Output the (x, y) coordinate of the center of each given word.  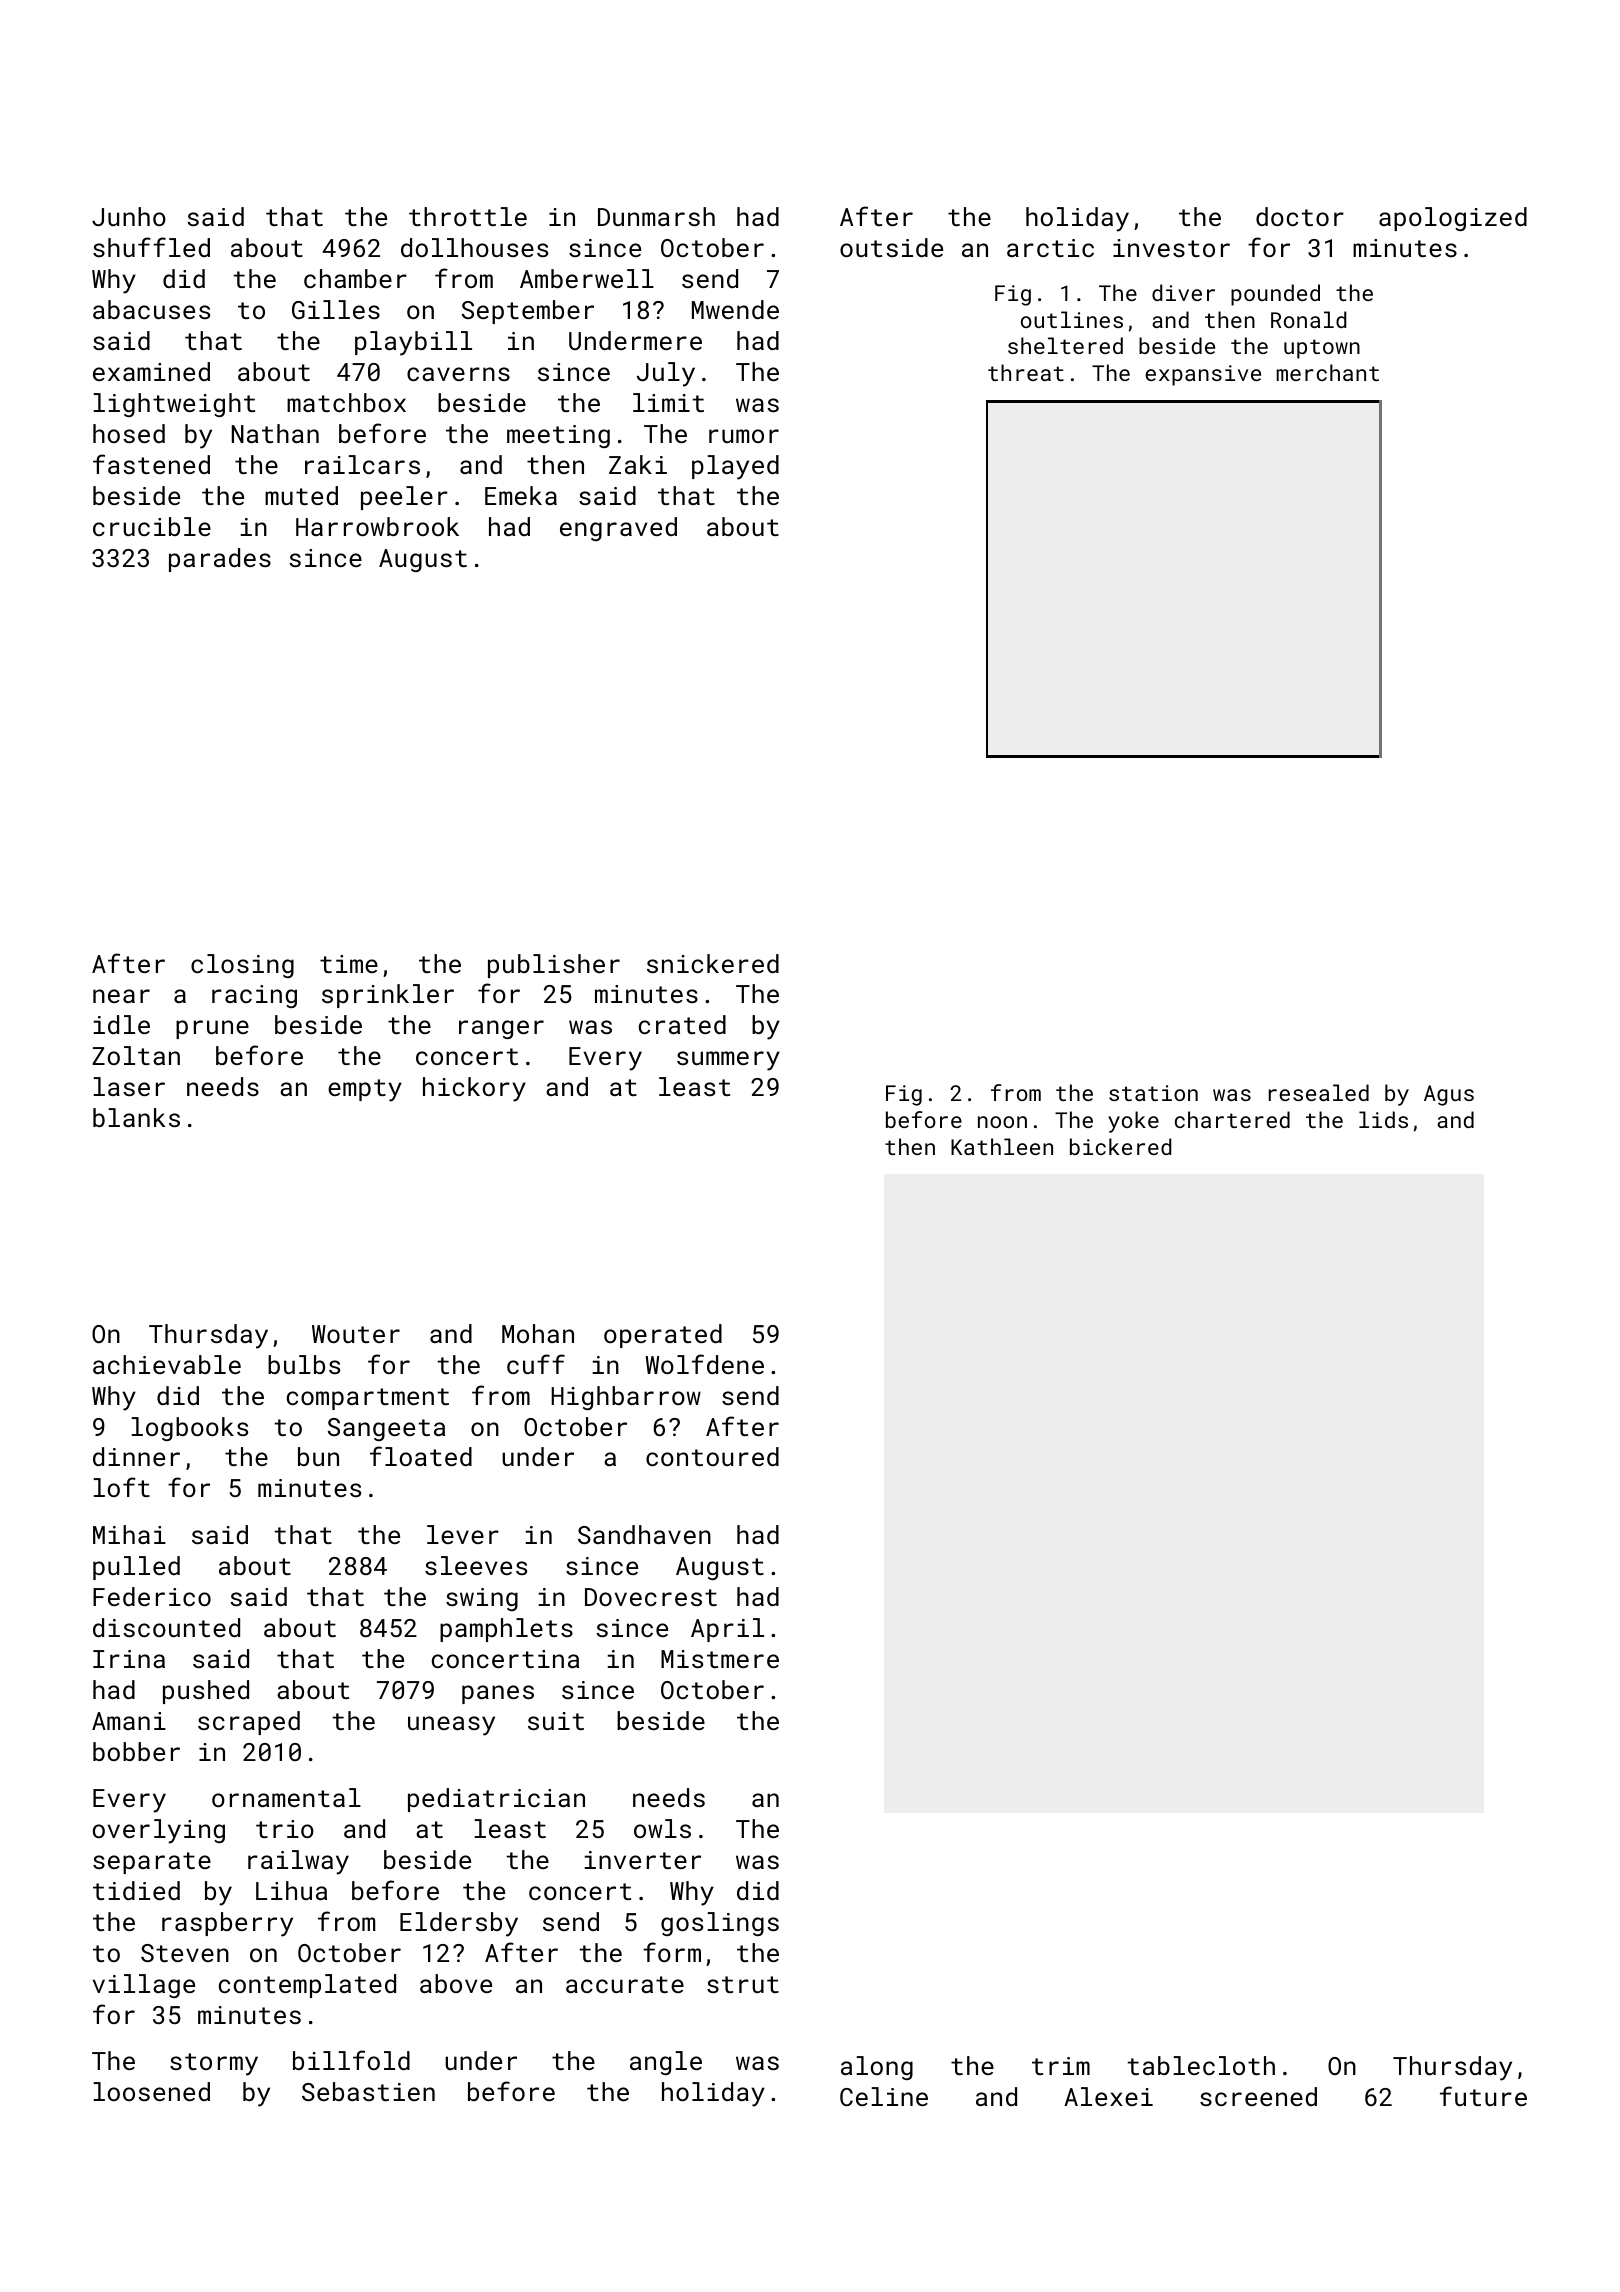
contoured (712, 1456)
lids (1383, 1119)
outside (891, 247)
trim (1061, 2066)
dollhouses (474, 247)
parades (220, 560)
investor (1171, 248)
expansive (1203, 375)
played (735, 467)
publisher (554, 966)
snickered (713, 963)
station (1153, 1093)
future (1483, 2096)
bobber (136, 1751)
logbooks (190, 1429)
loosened (152, 2091)
